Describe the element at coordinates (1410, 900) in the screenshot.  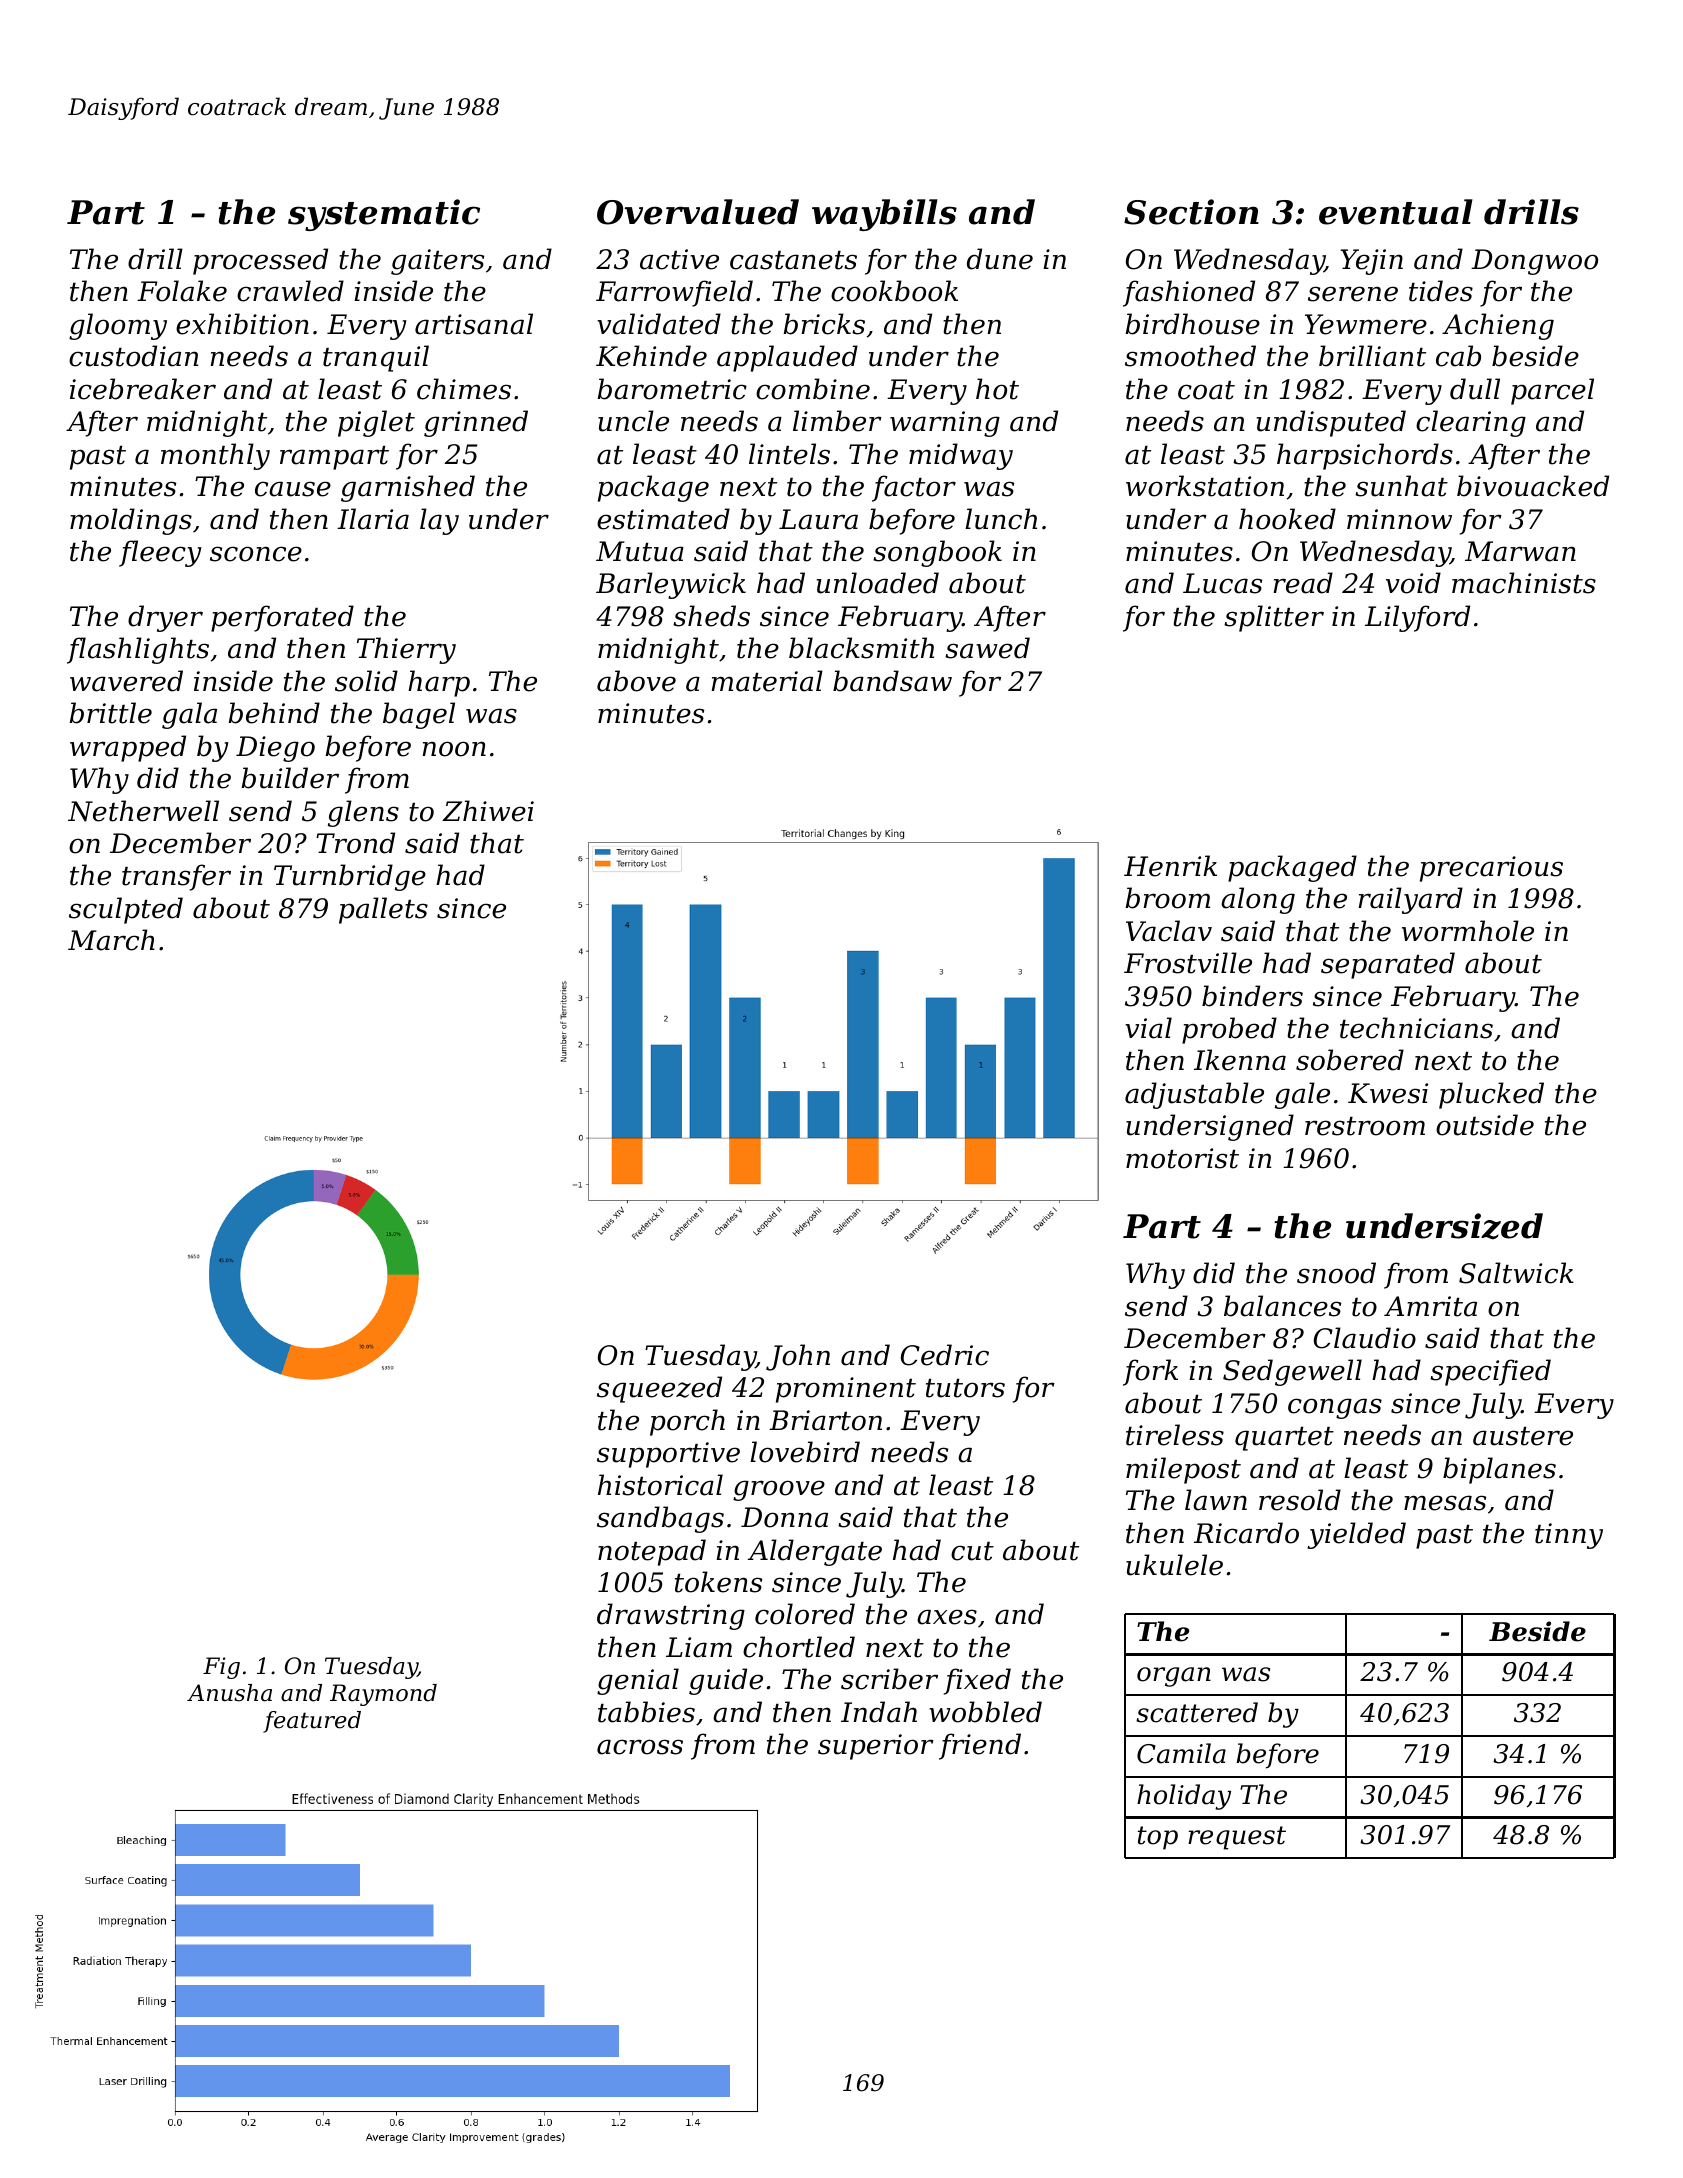
I see `railyard` at that location.
